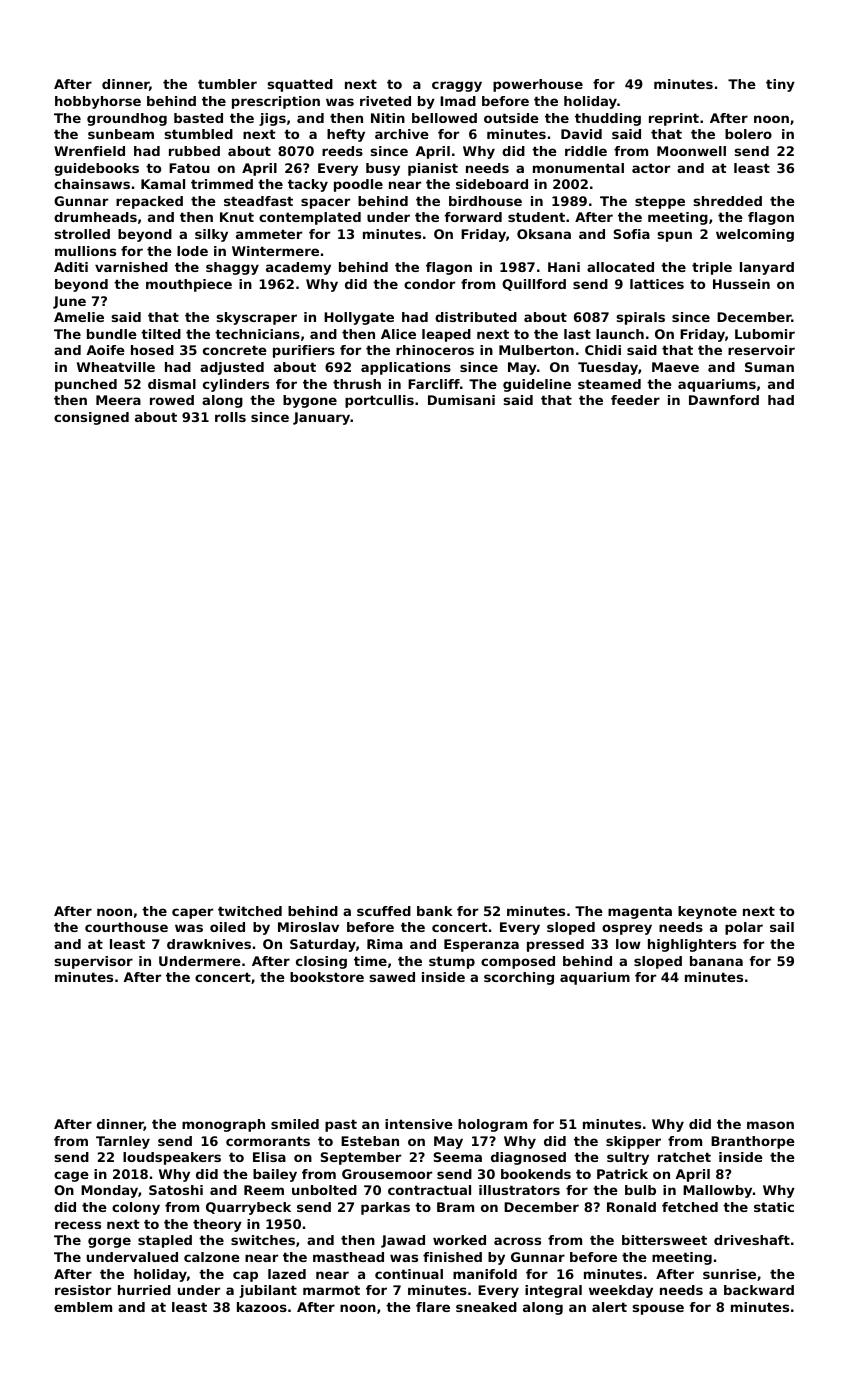 The width and height of the screenshot is (849, 1400). I want to click on scuffed, so click(384, 911).
